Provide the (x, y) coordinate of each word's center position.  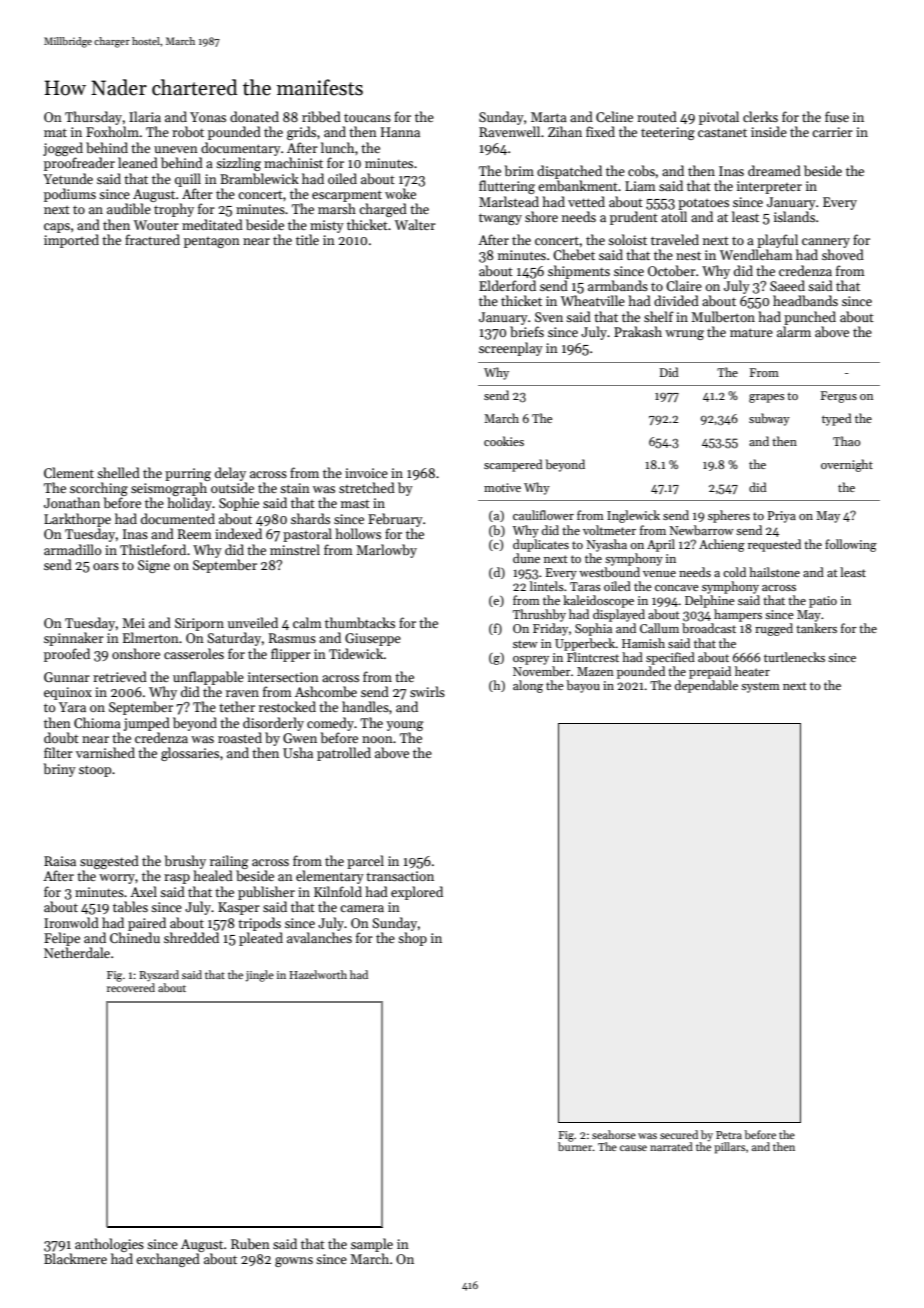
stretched (367, 487)
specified (670, 658)
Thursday (93, 118)
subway (769, 419)
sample (372, 1245)
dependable (706, 686)
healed (213, 875)
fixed (600, 131)
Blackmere (75, 1258)
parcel (365, 862)
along (528, 686)
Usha (298, 752)
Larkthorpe (77, 520)
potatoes (703, 204)
